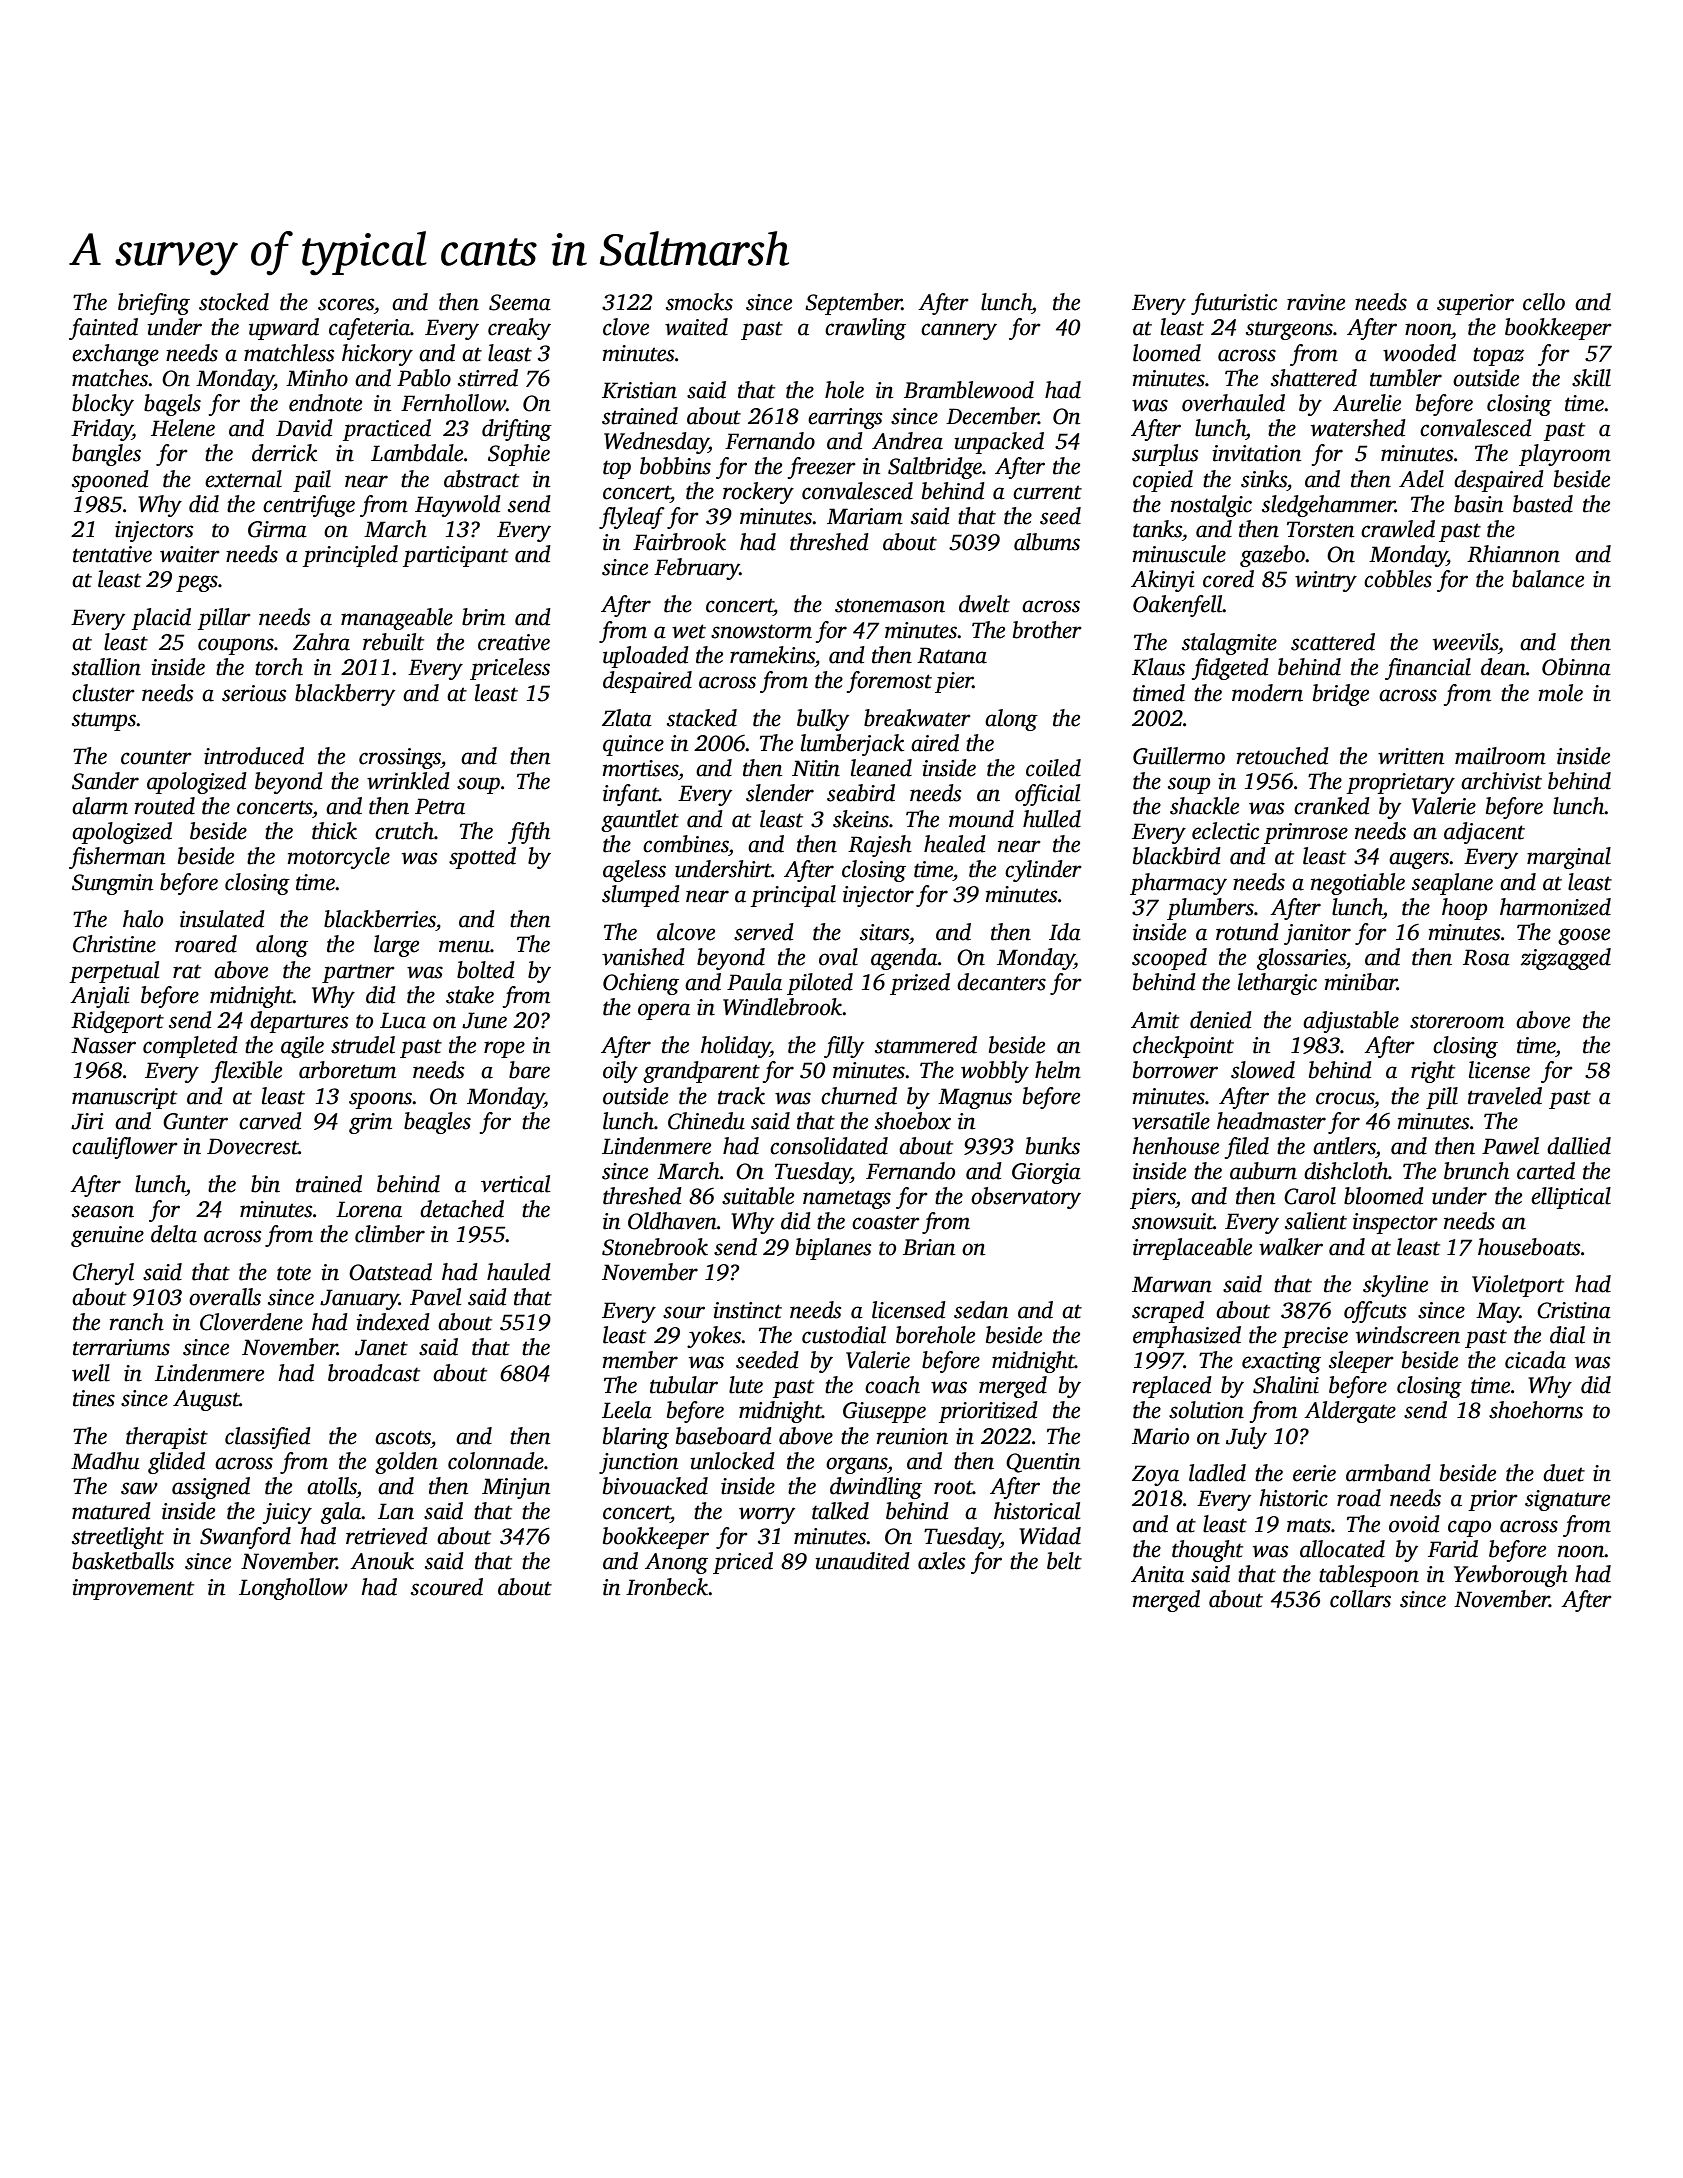 Image resolution: width=1683 pixels, height=2178 pixels. Describe the element at coordinates (1360, 1599) in the page. I see `collars` at that location.
